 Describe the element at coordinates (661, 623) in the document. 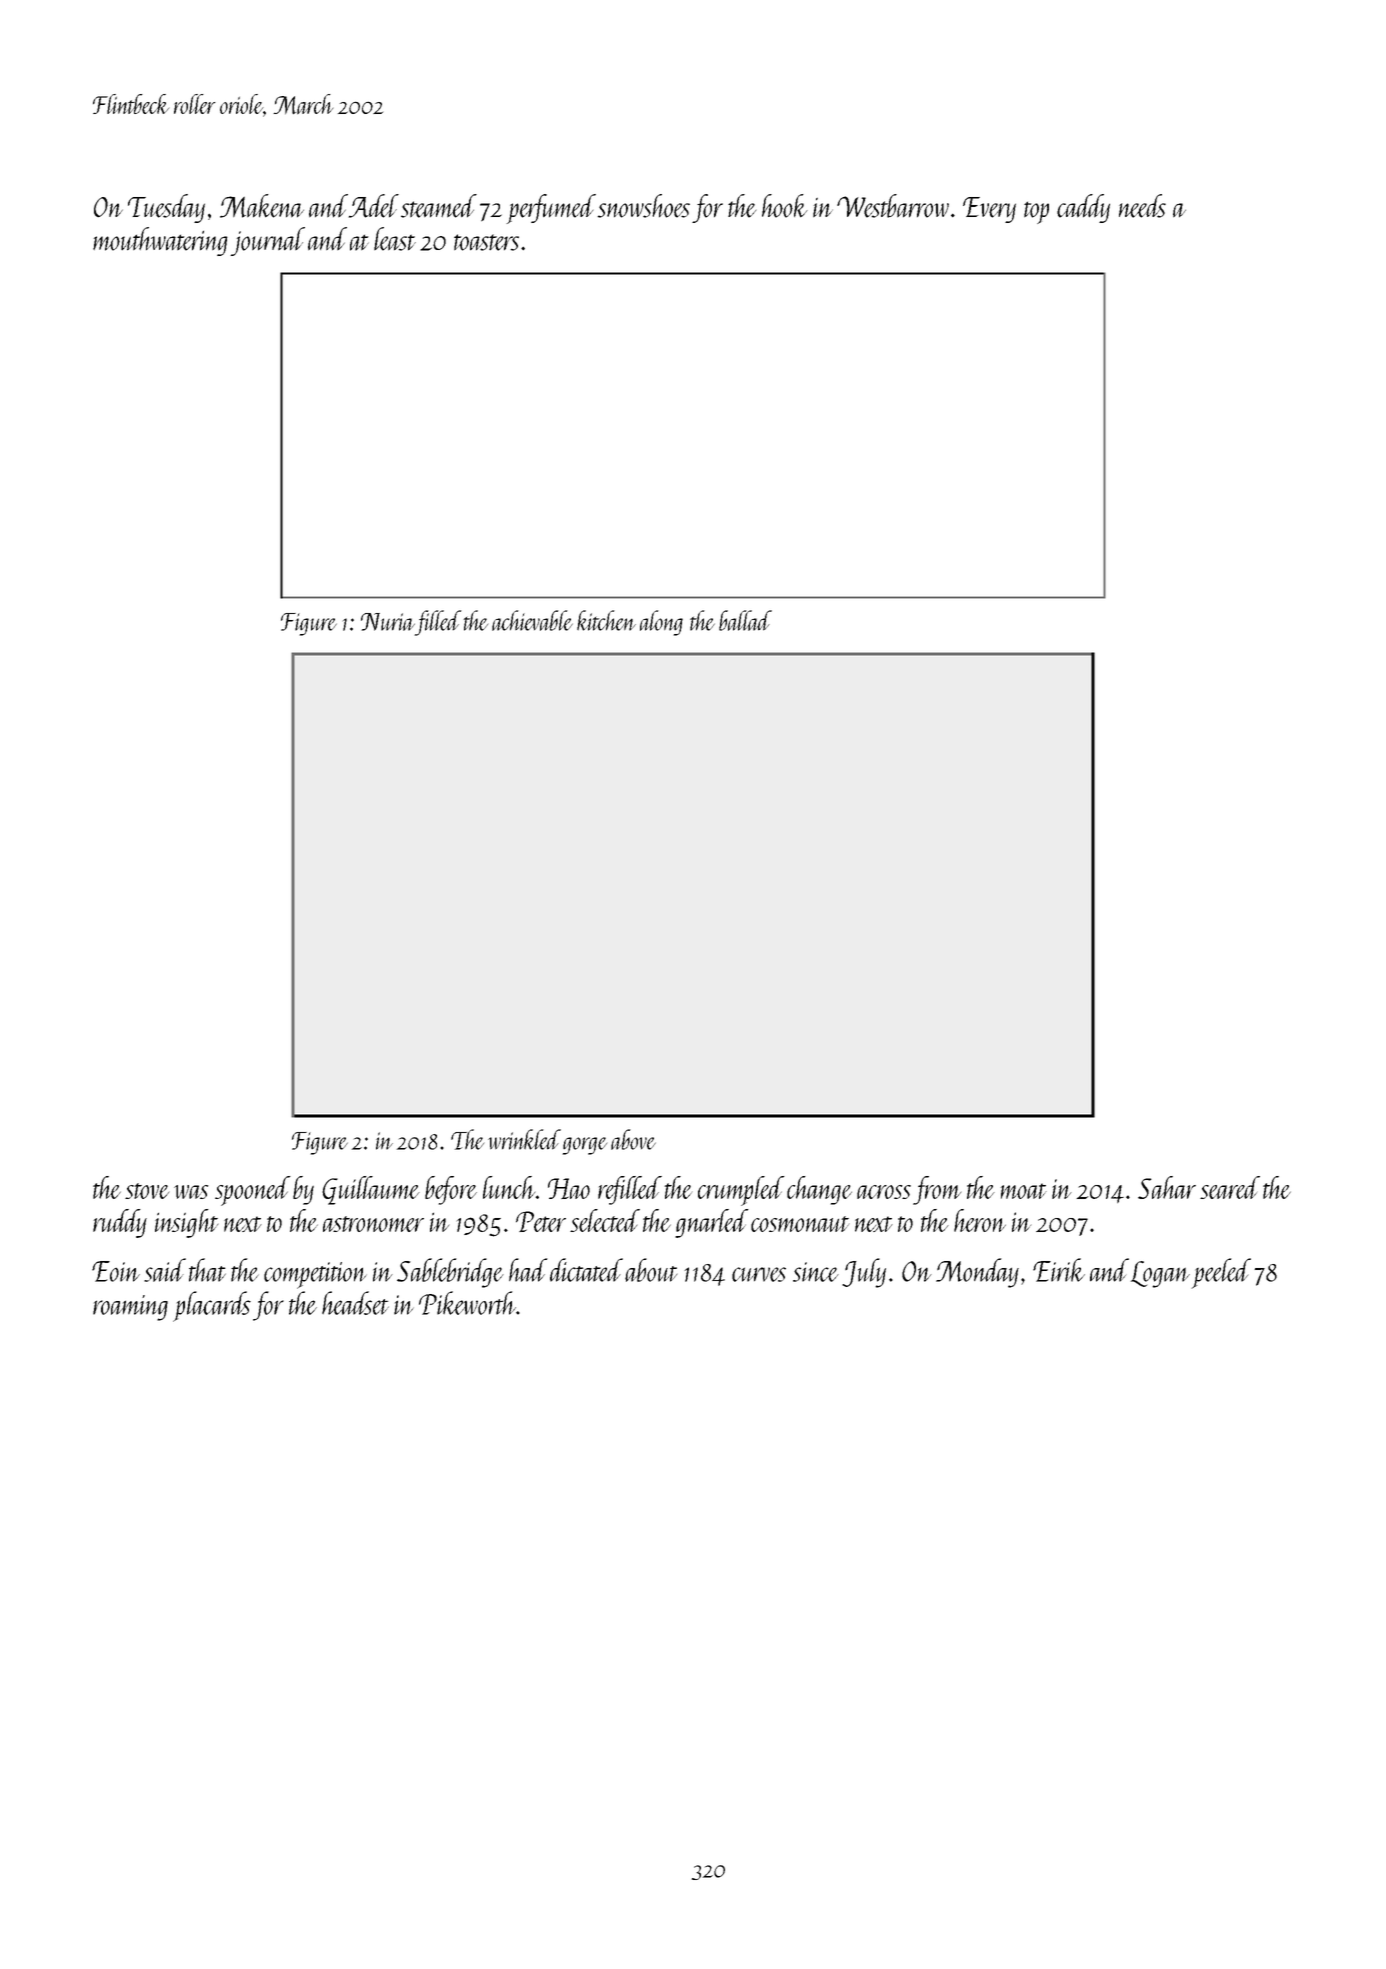

I see `along` at that location.
